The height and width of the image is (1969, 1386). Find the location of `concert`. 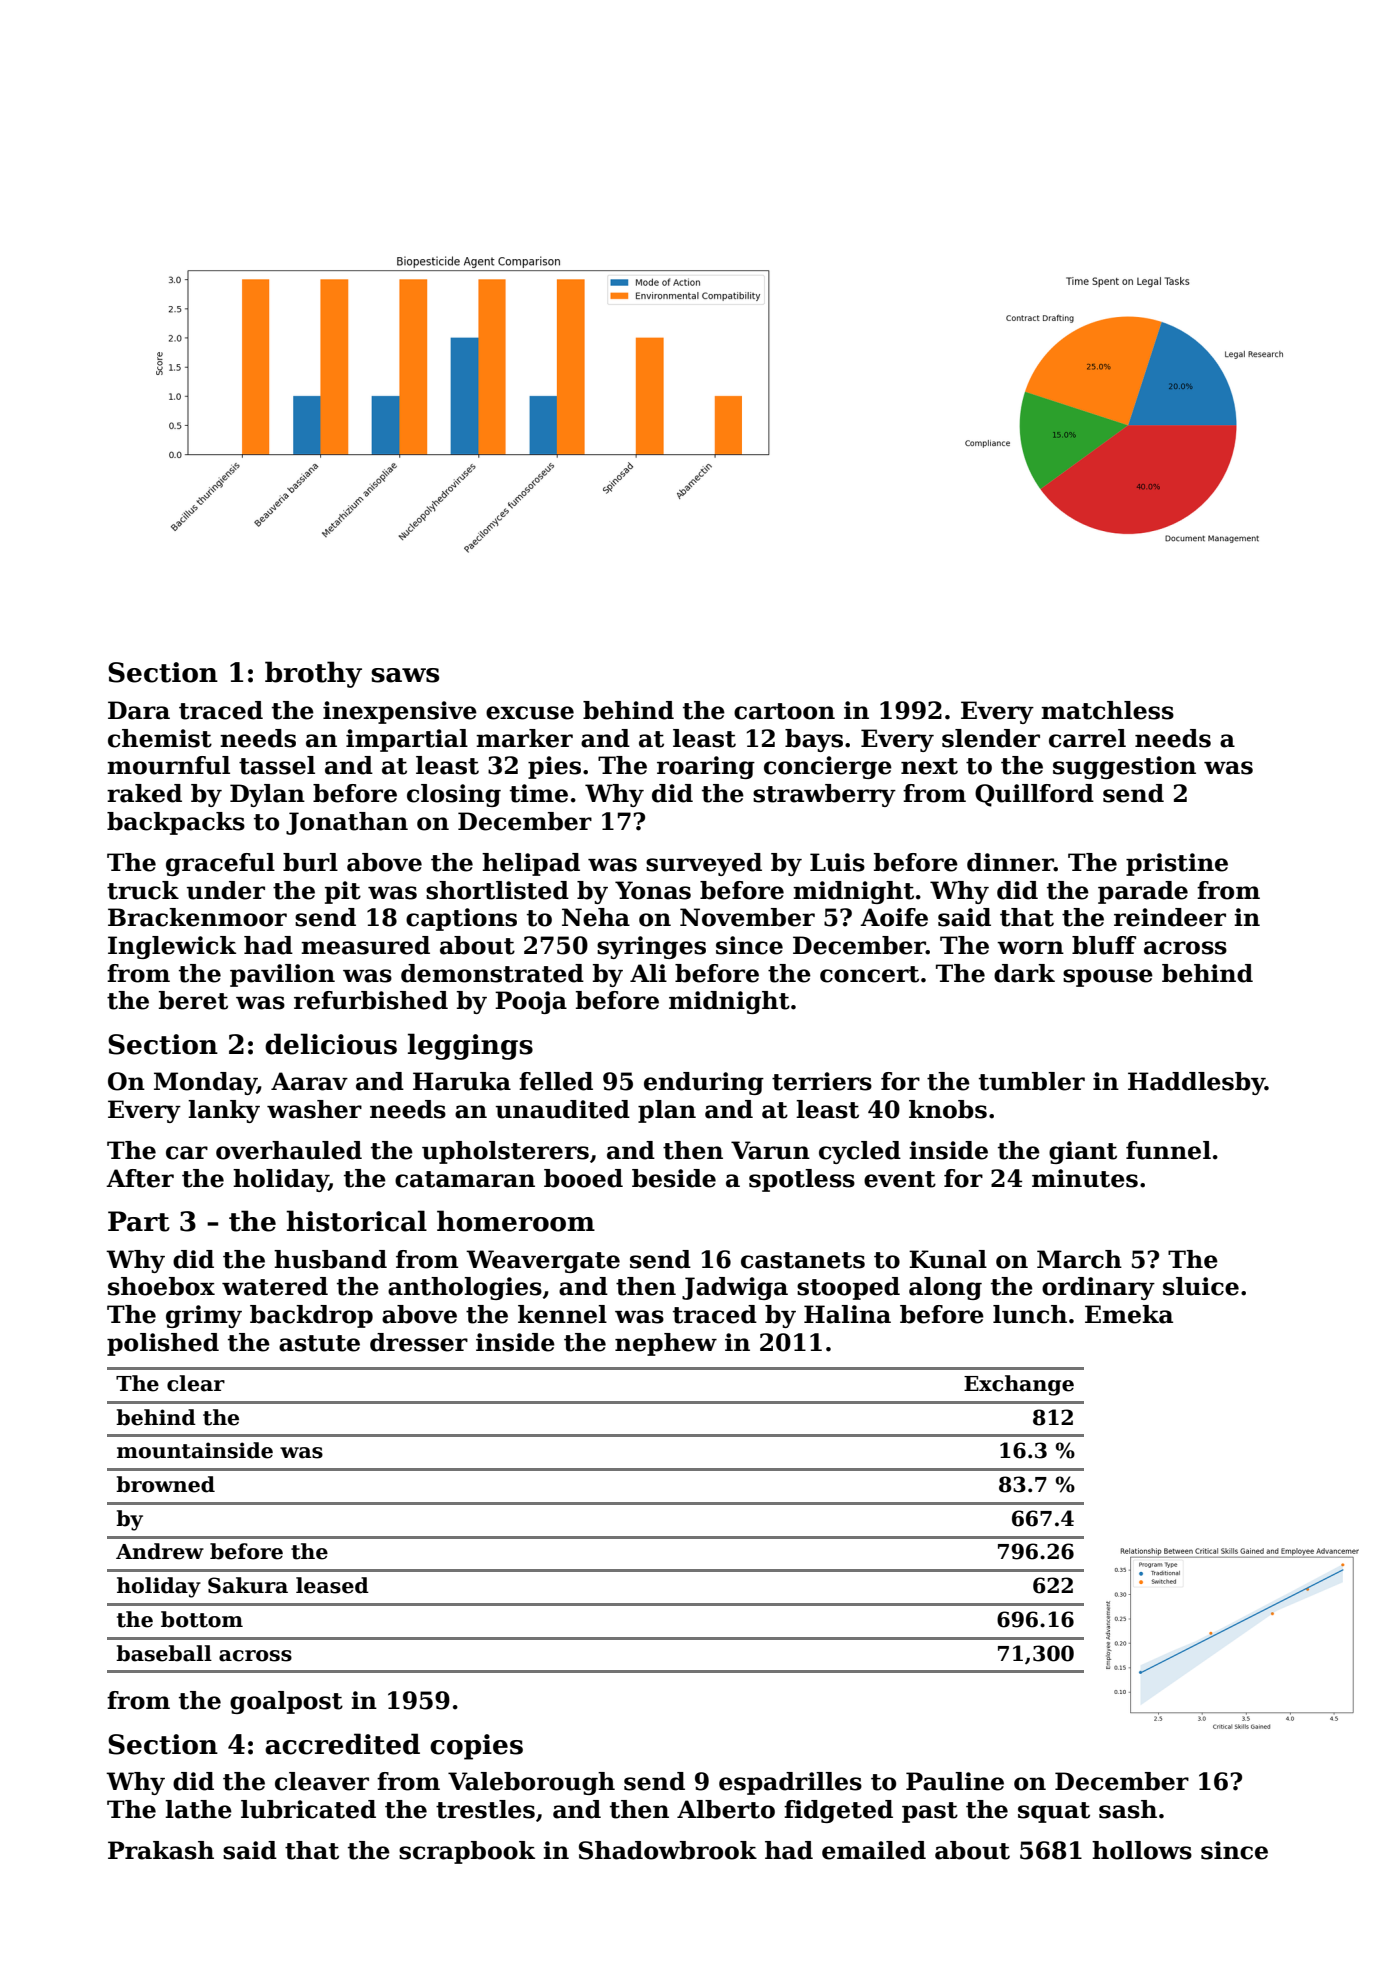

concert is located at coordinates (869, 974).
